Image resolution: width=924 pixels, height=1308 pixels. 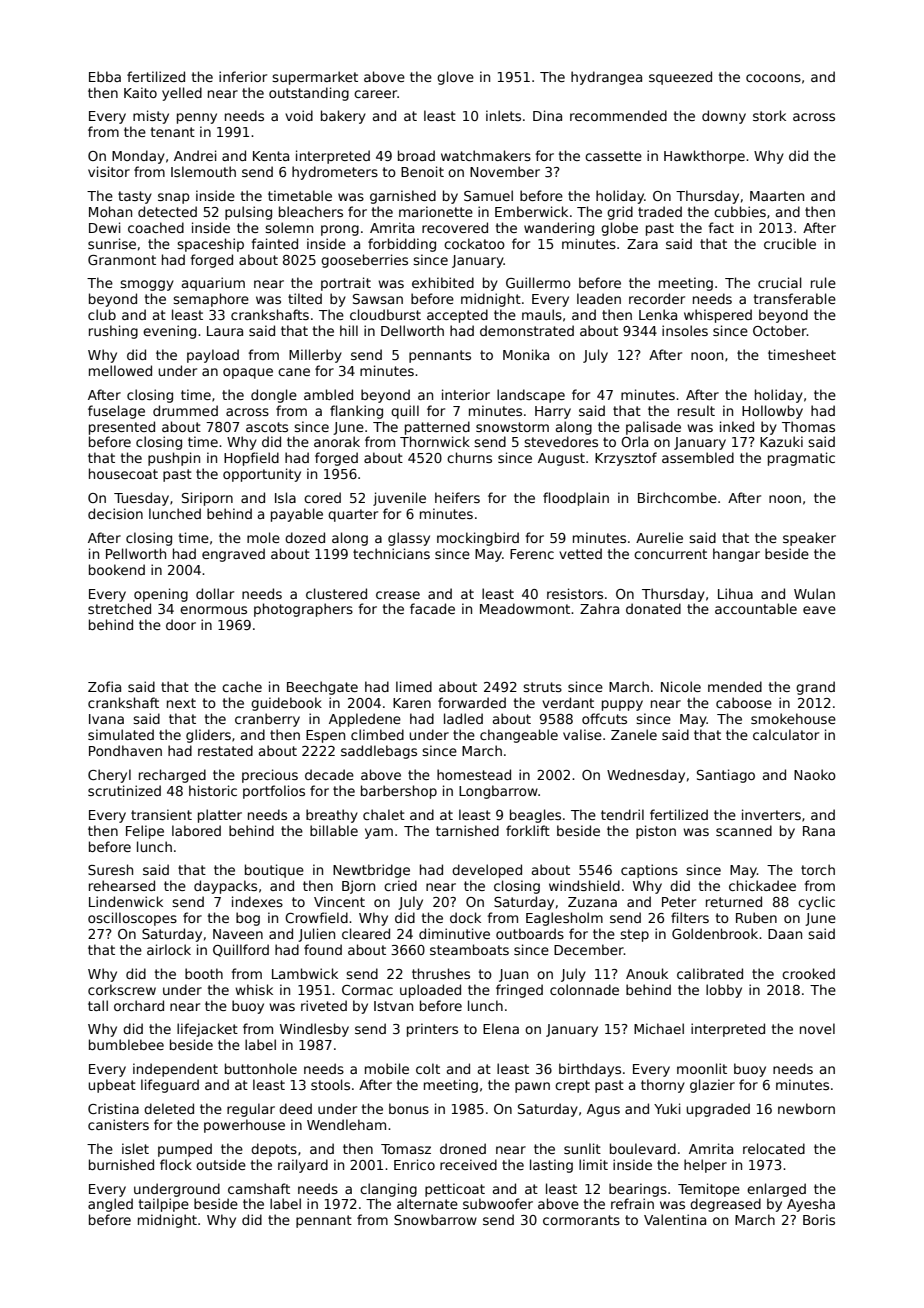 I want to click on engraved, so click(x=233, y=555).
